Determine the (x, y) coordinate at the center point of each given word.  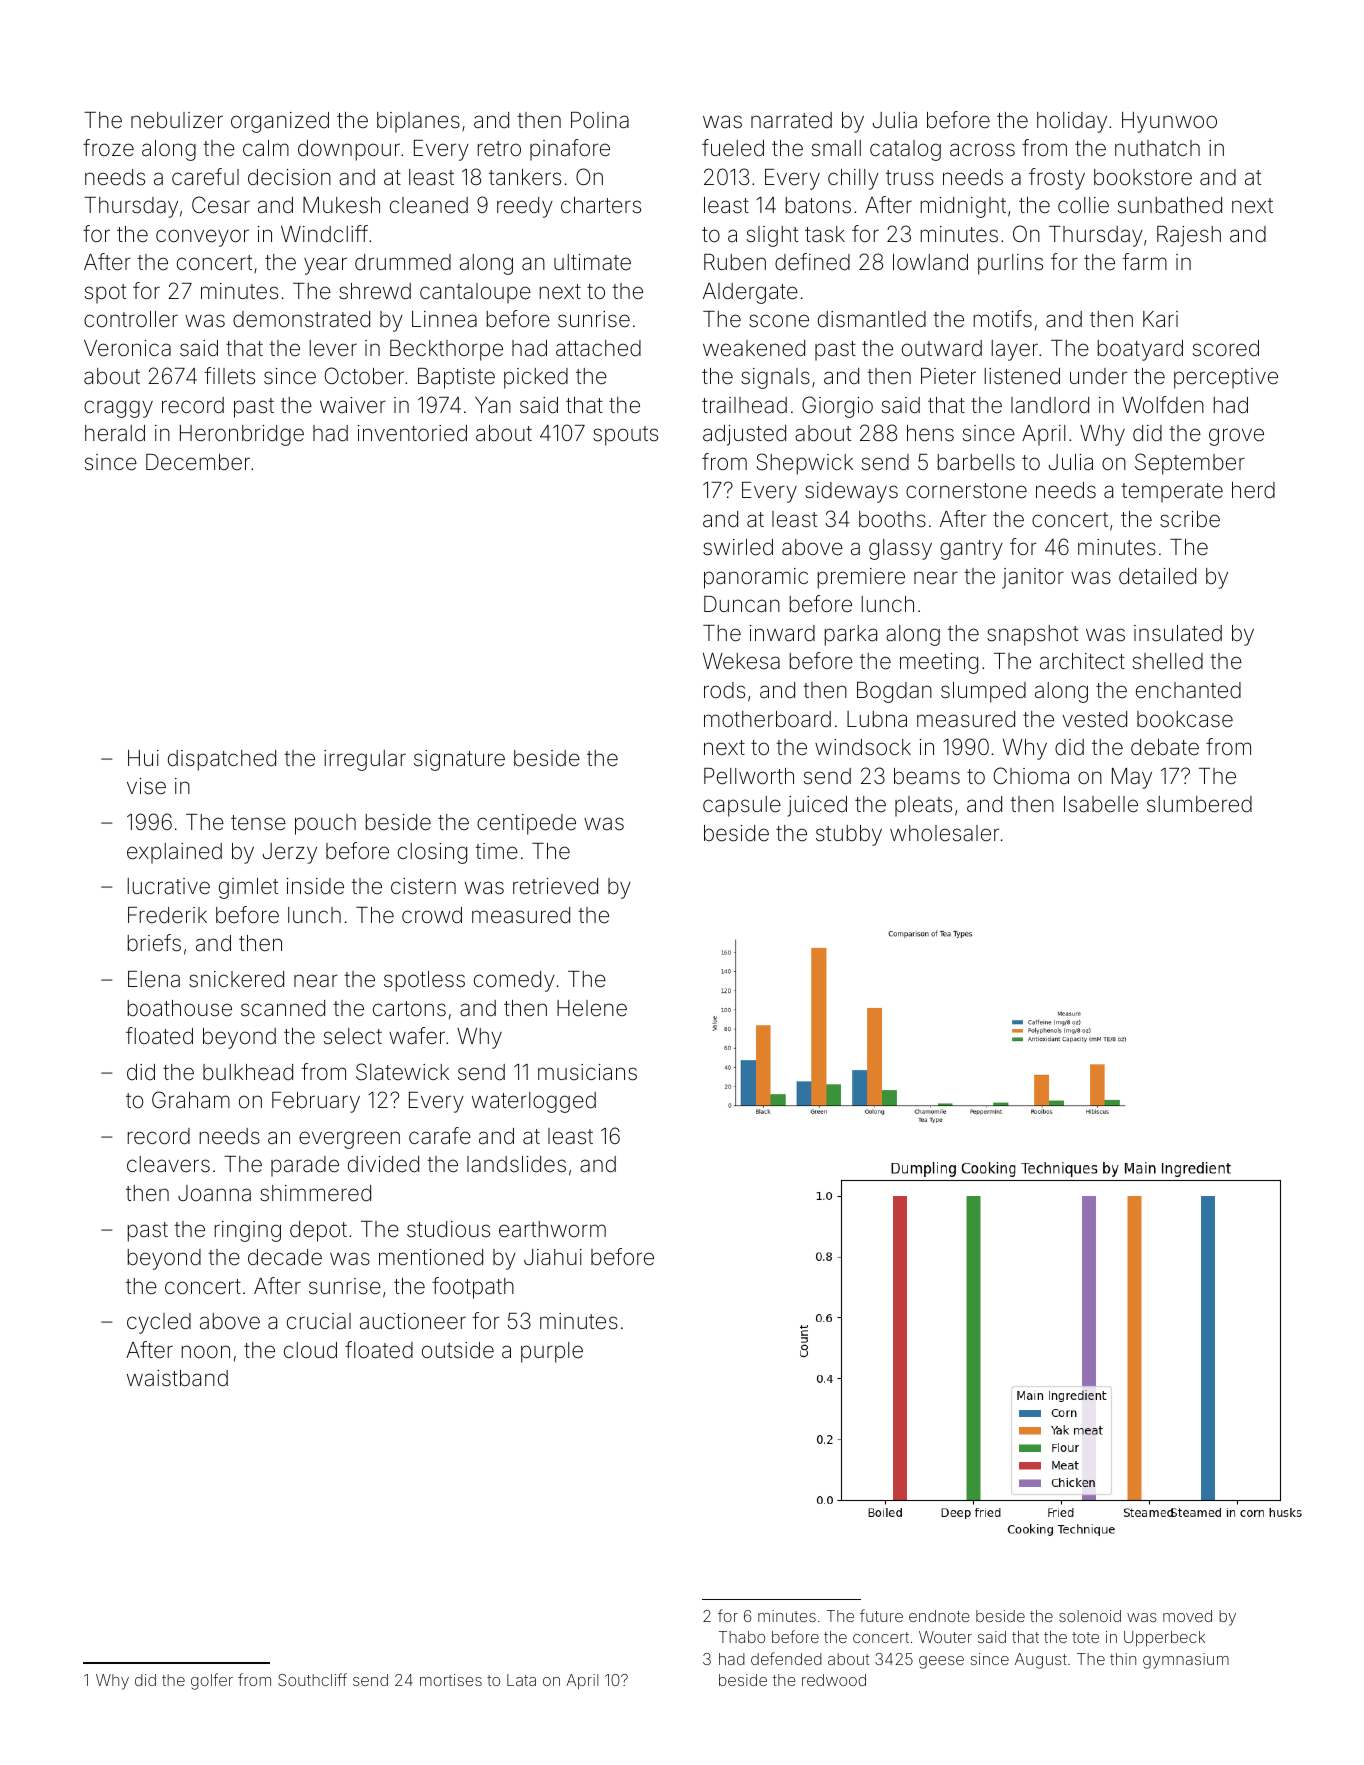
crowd (432, 915)
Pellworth (749, 776)
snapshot (1032, 635)
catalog (905, 150)
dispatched (222, 760)
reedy (525, 207)
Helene (592, 1008)
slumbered (1199, 804)
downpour (349, 150)
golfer (212, 1681)
